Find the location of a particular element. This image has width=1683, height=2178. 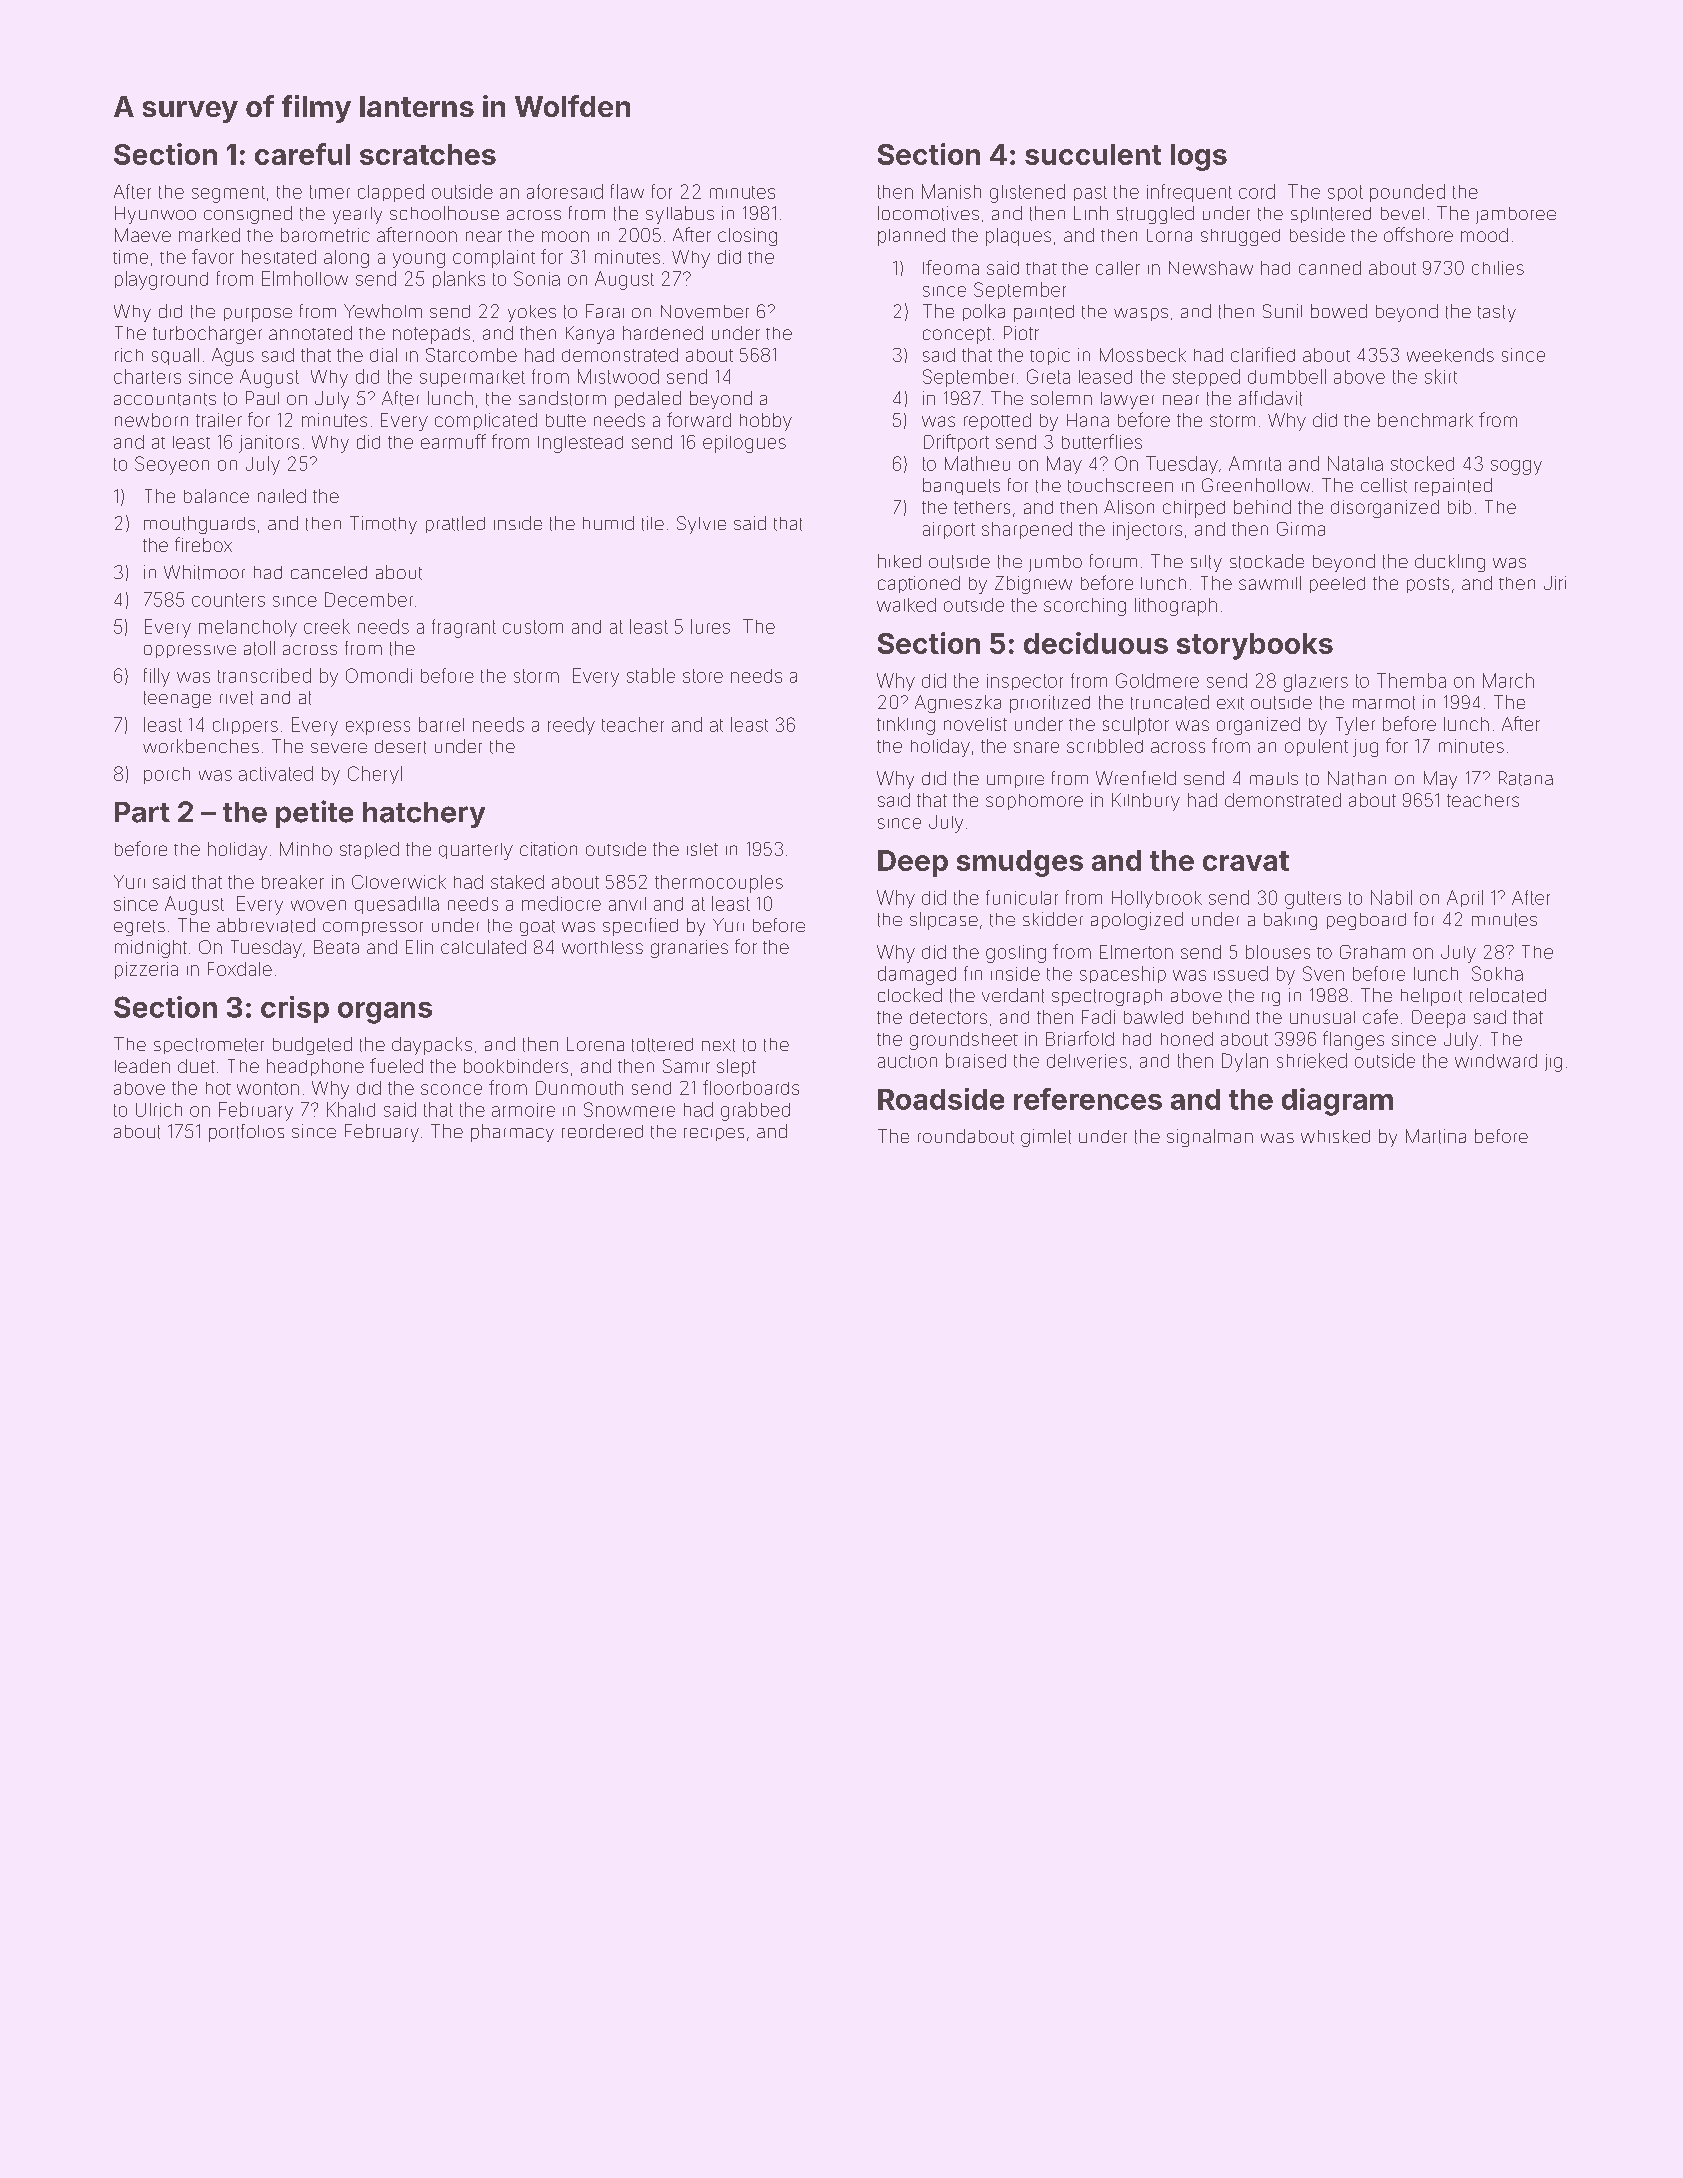

sconce is located at coordinates (451, 1089).
